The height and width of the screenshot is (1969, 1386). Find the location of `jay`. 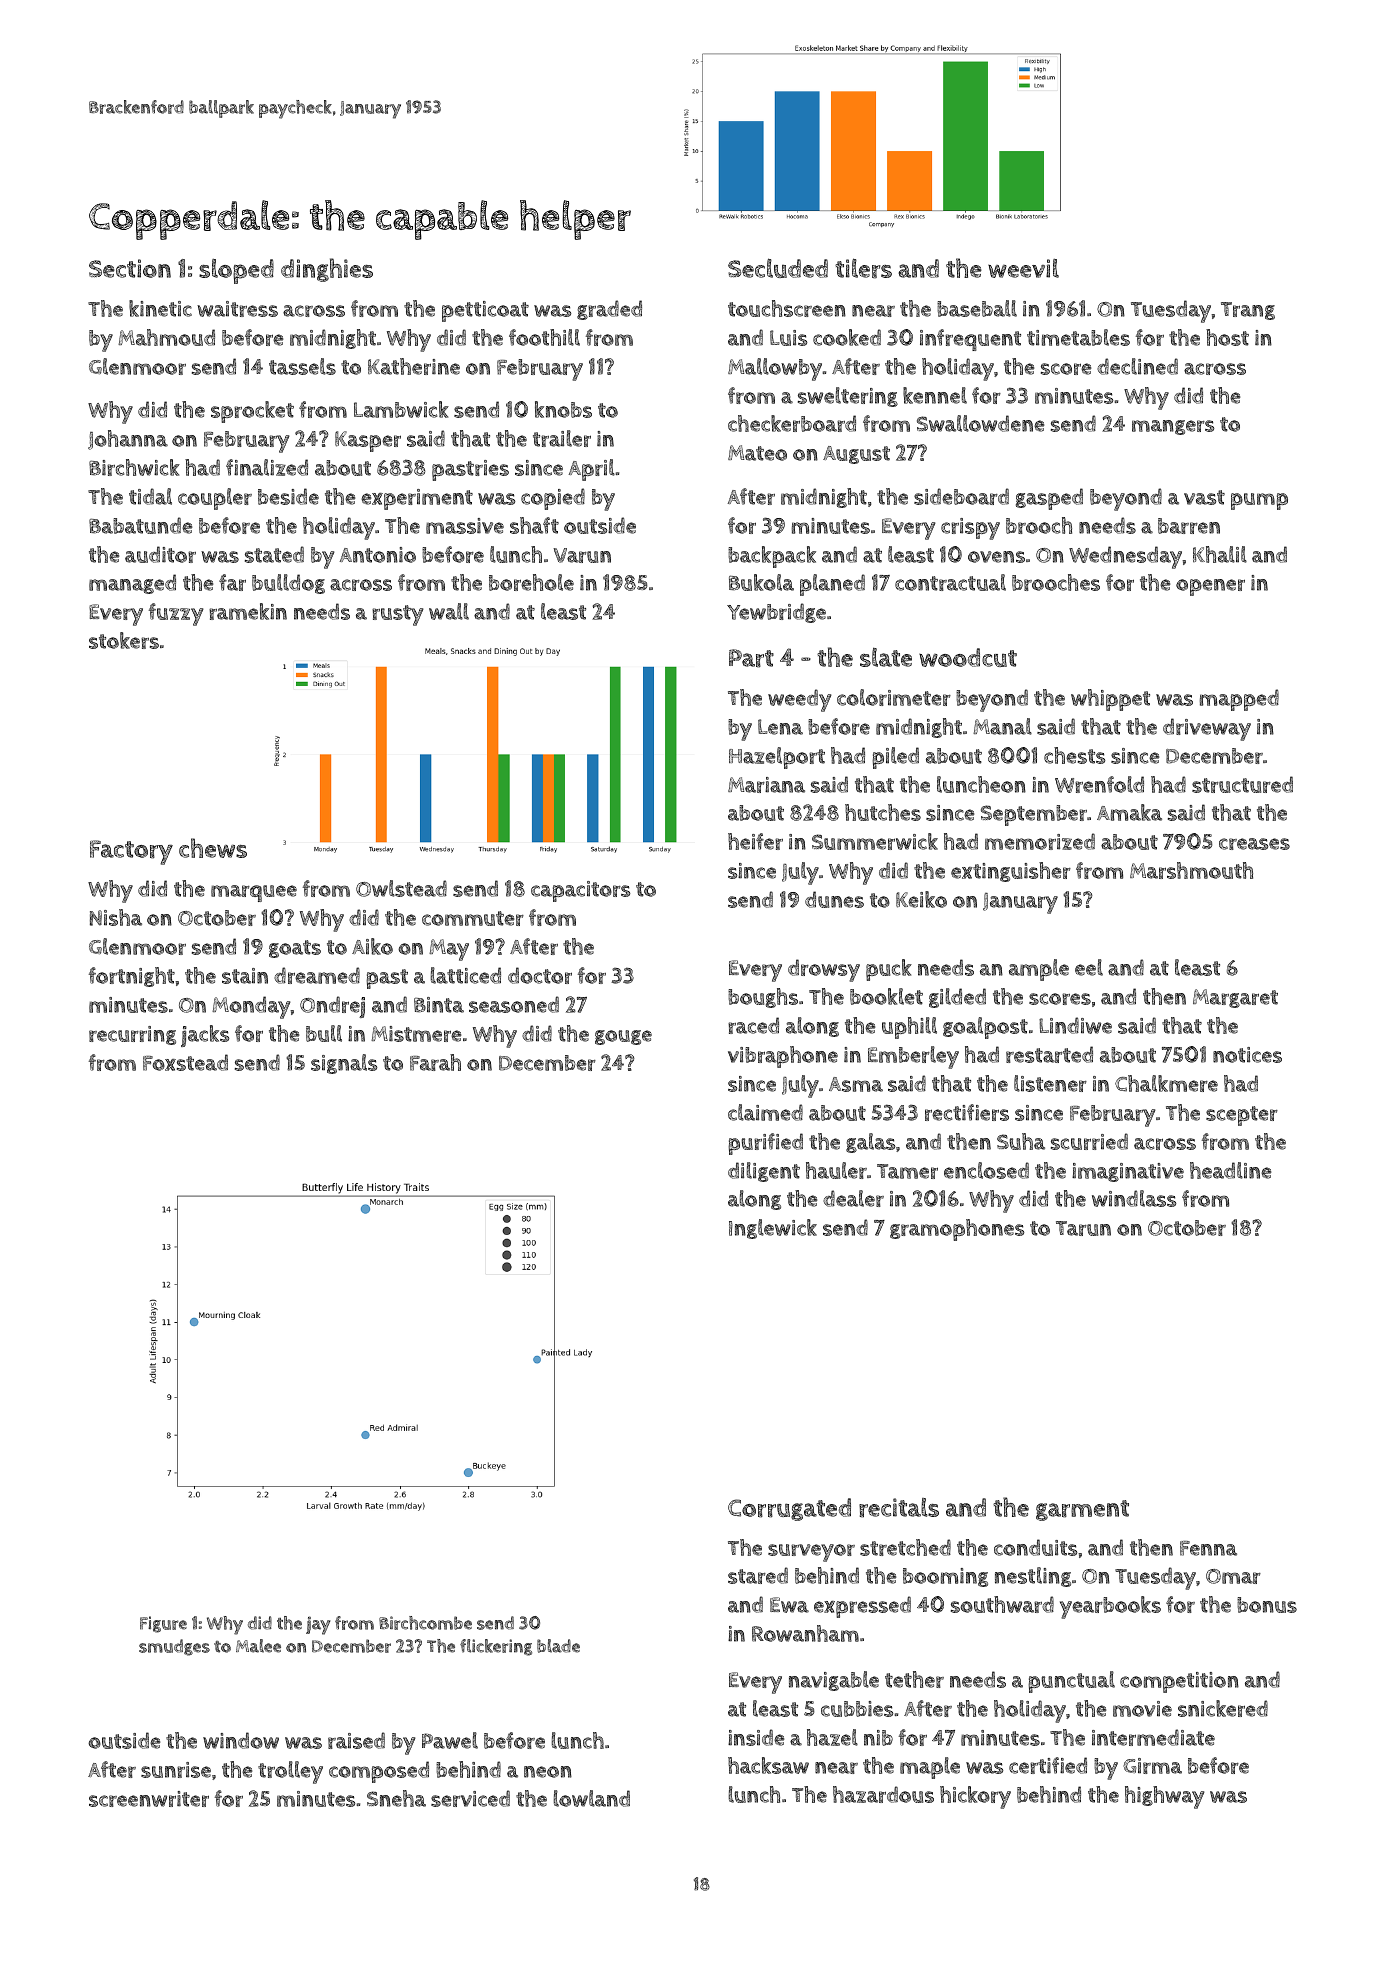

jay is located at coordinates (318, 1625).
